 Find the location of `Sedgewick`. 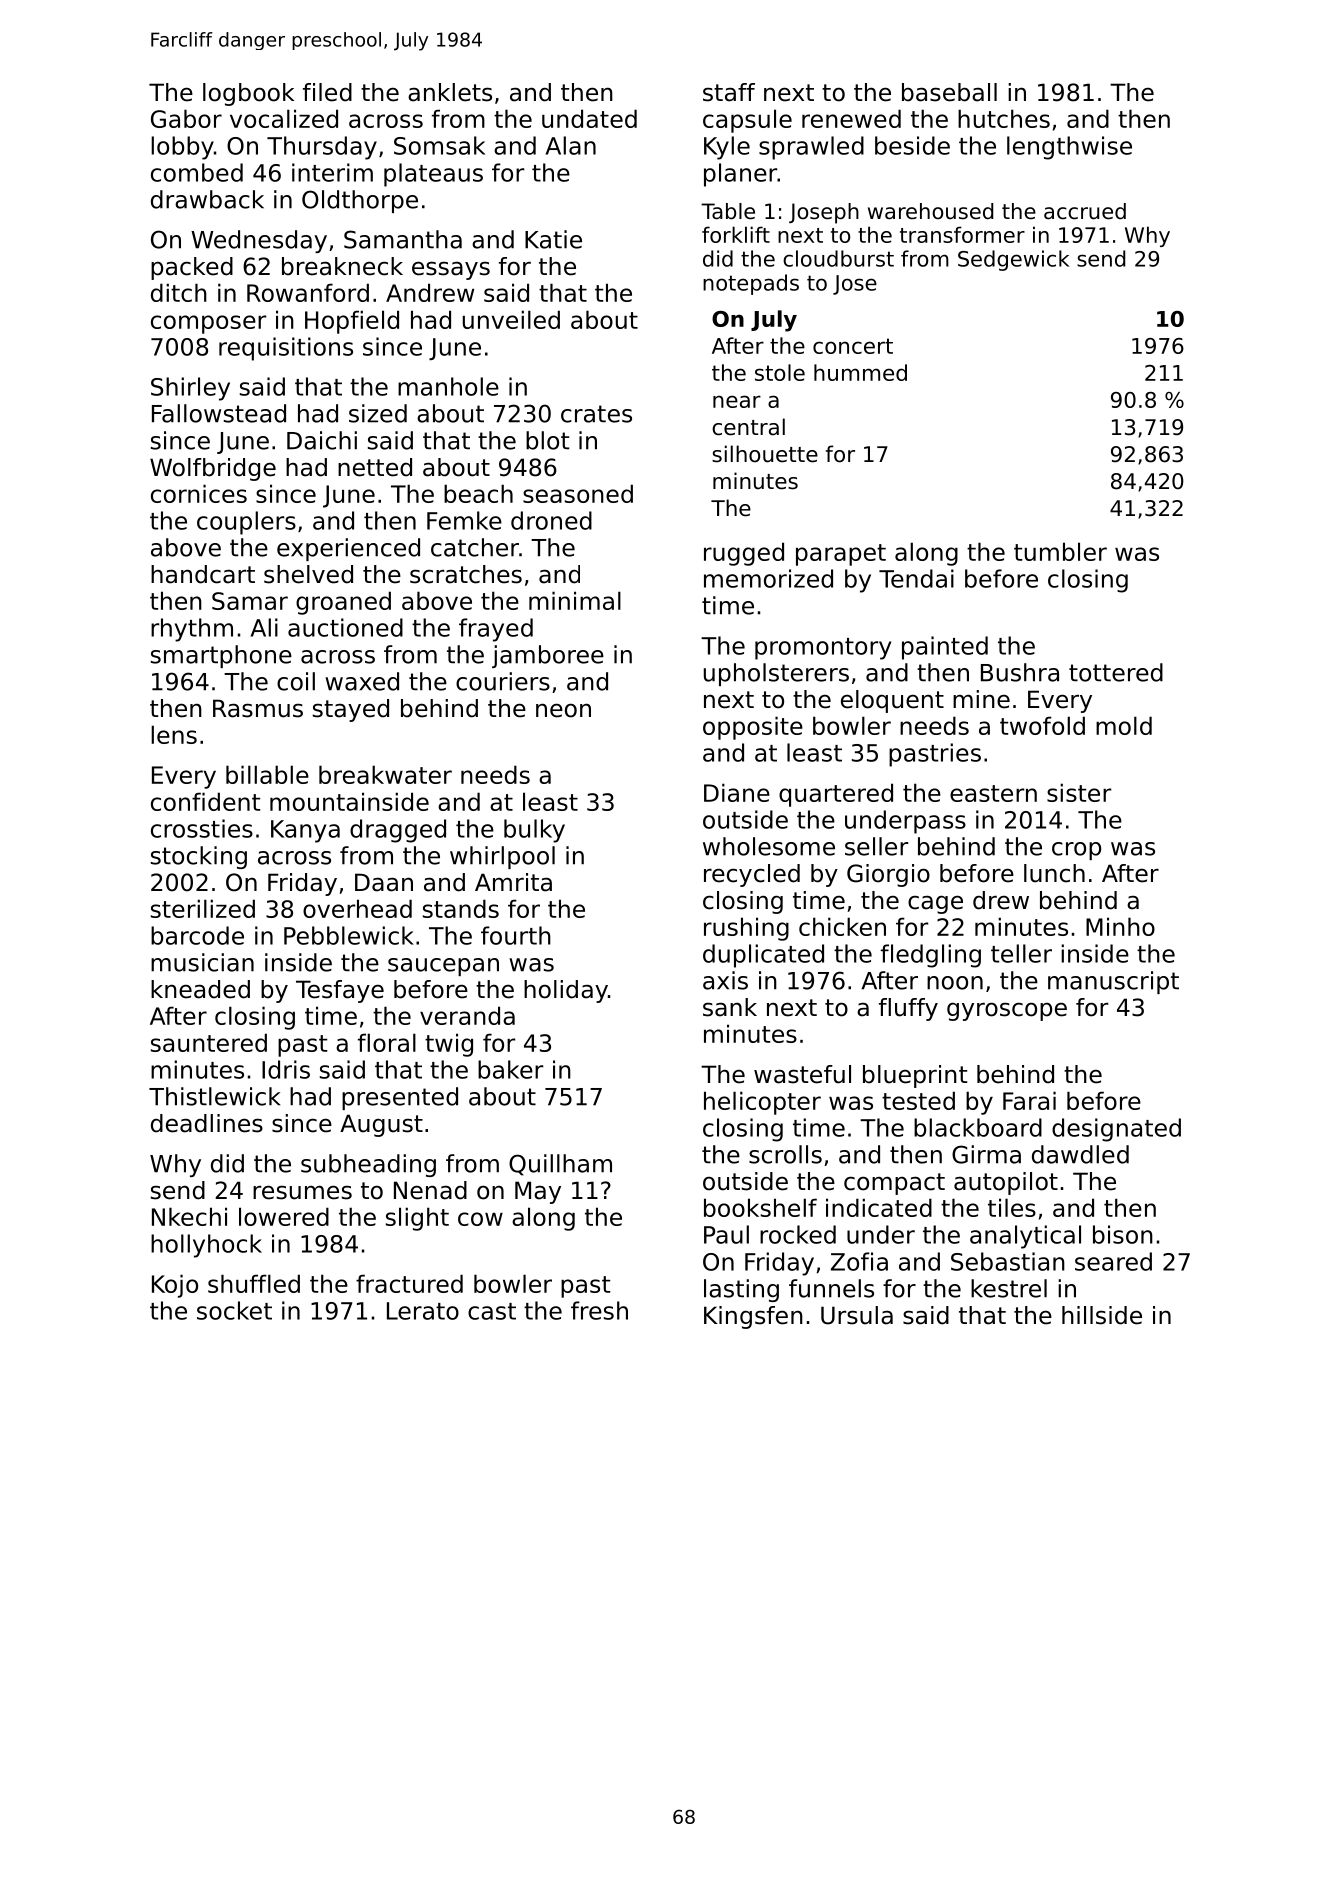

Sedgewick is located at coordinates (1013, 260).
